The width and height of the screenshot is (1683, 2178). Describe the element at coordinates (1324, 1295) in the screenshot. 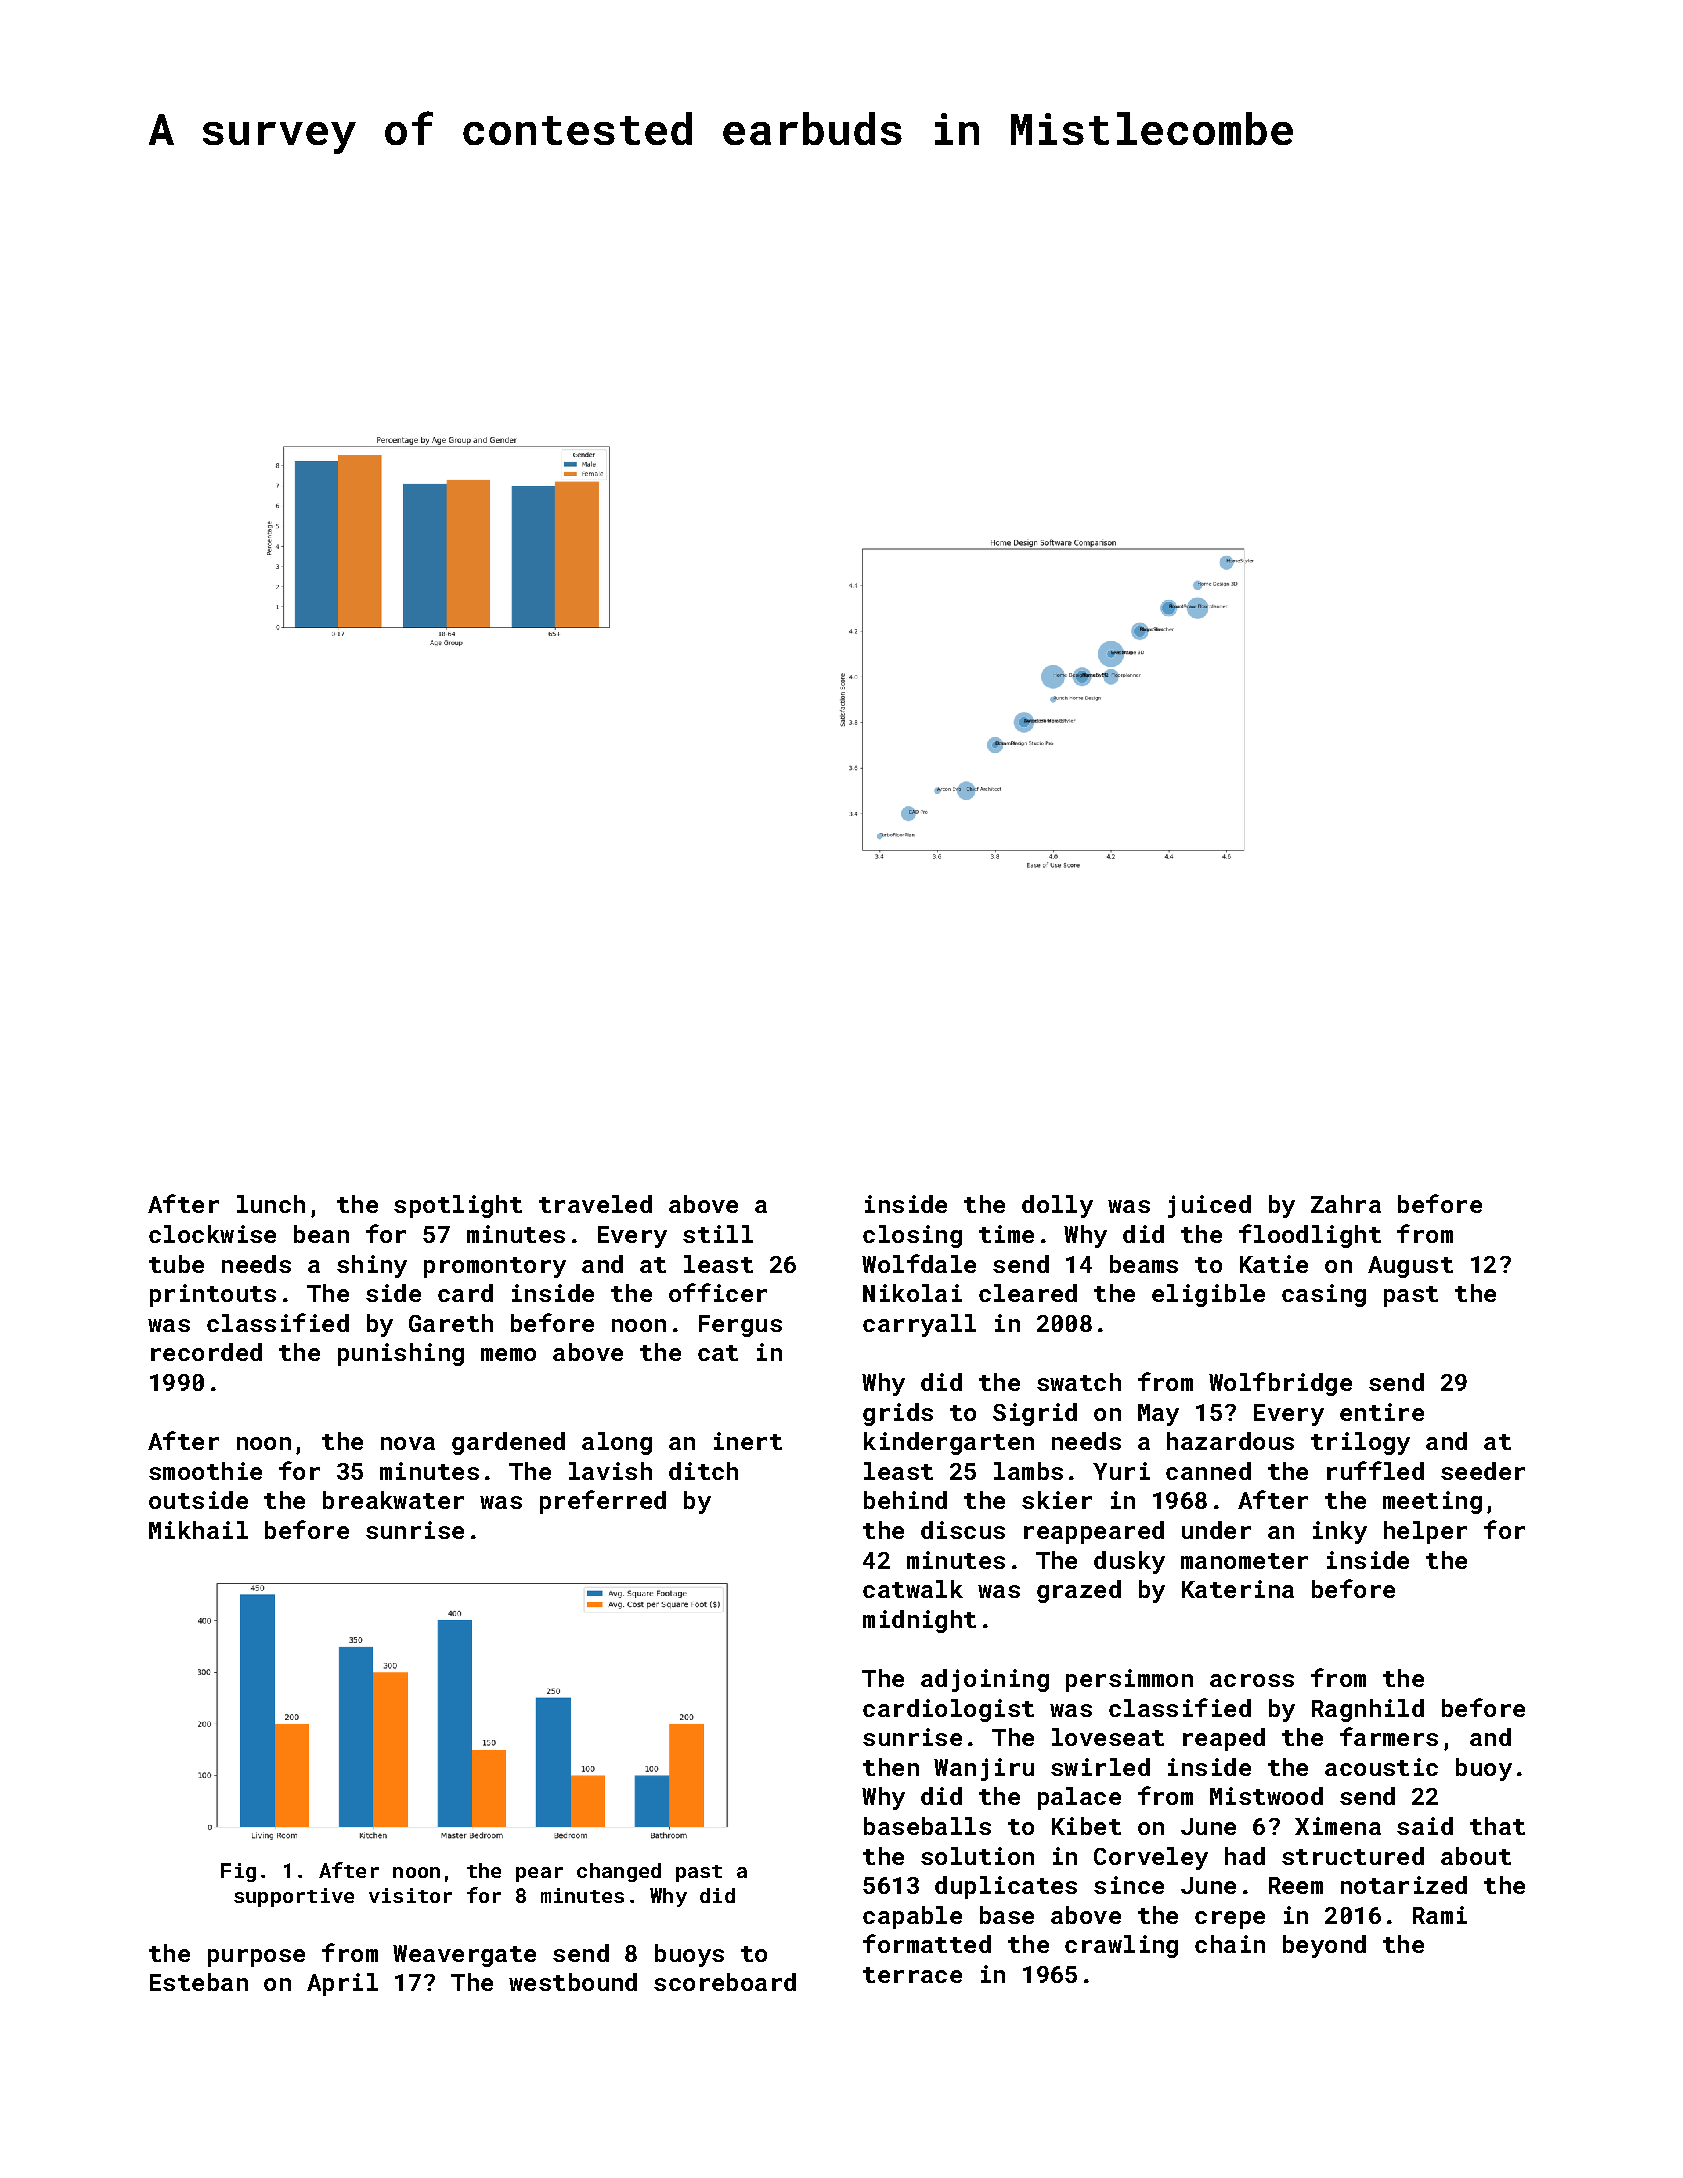

I see `casing` at that location.
